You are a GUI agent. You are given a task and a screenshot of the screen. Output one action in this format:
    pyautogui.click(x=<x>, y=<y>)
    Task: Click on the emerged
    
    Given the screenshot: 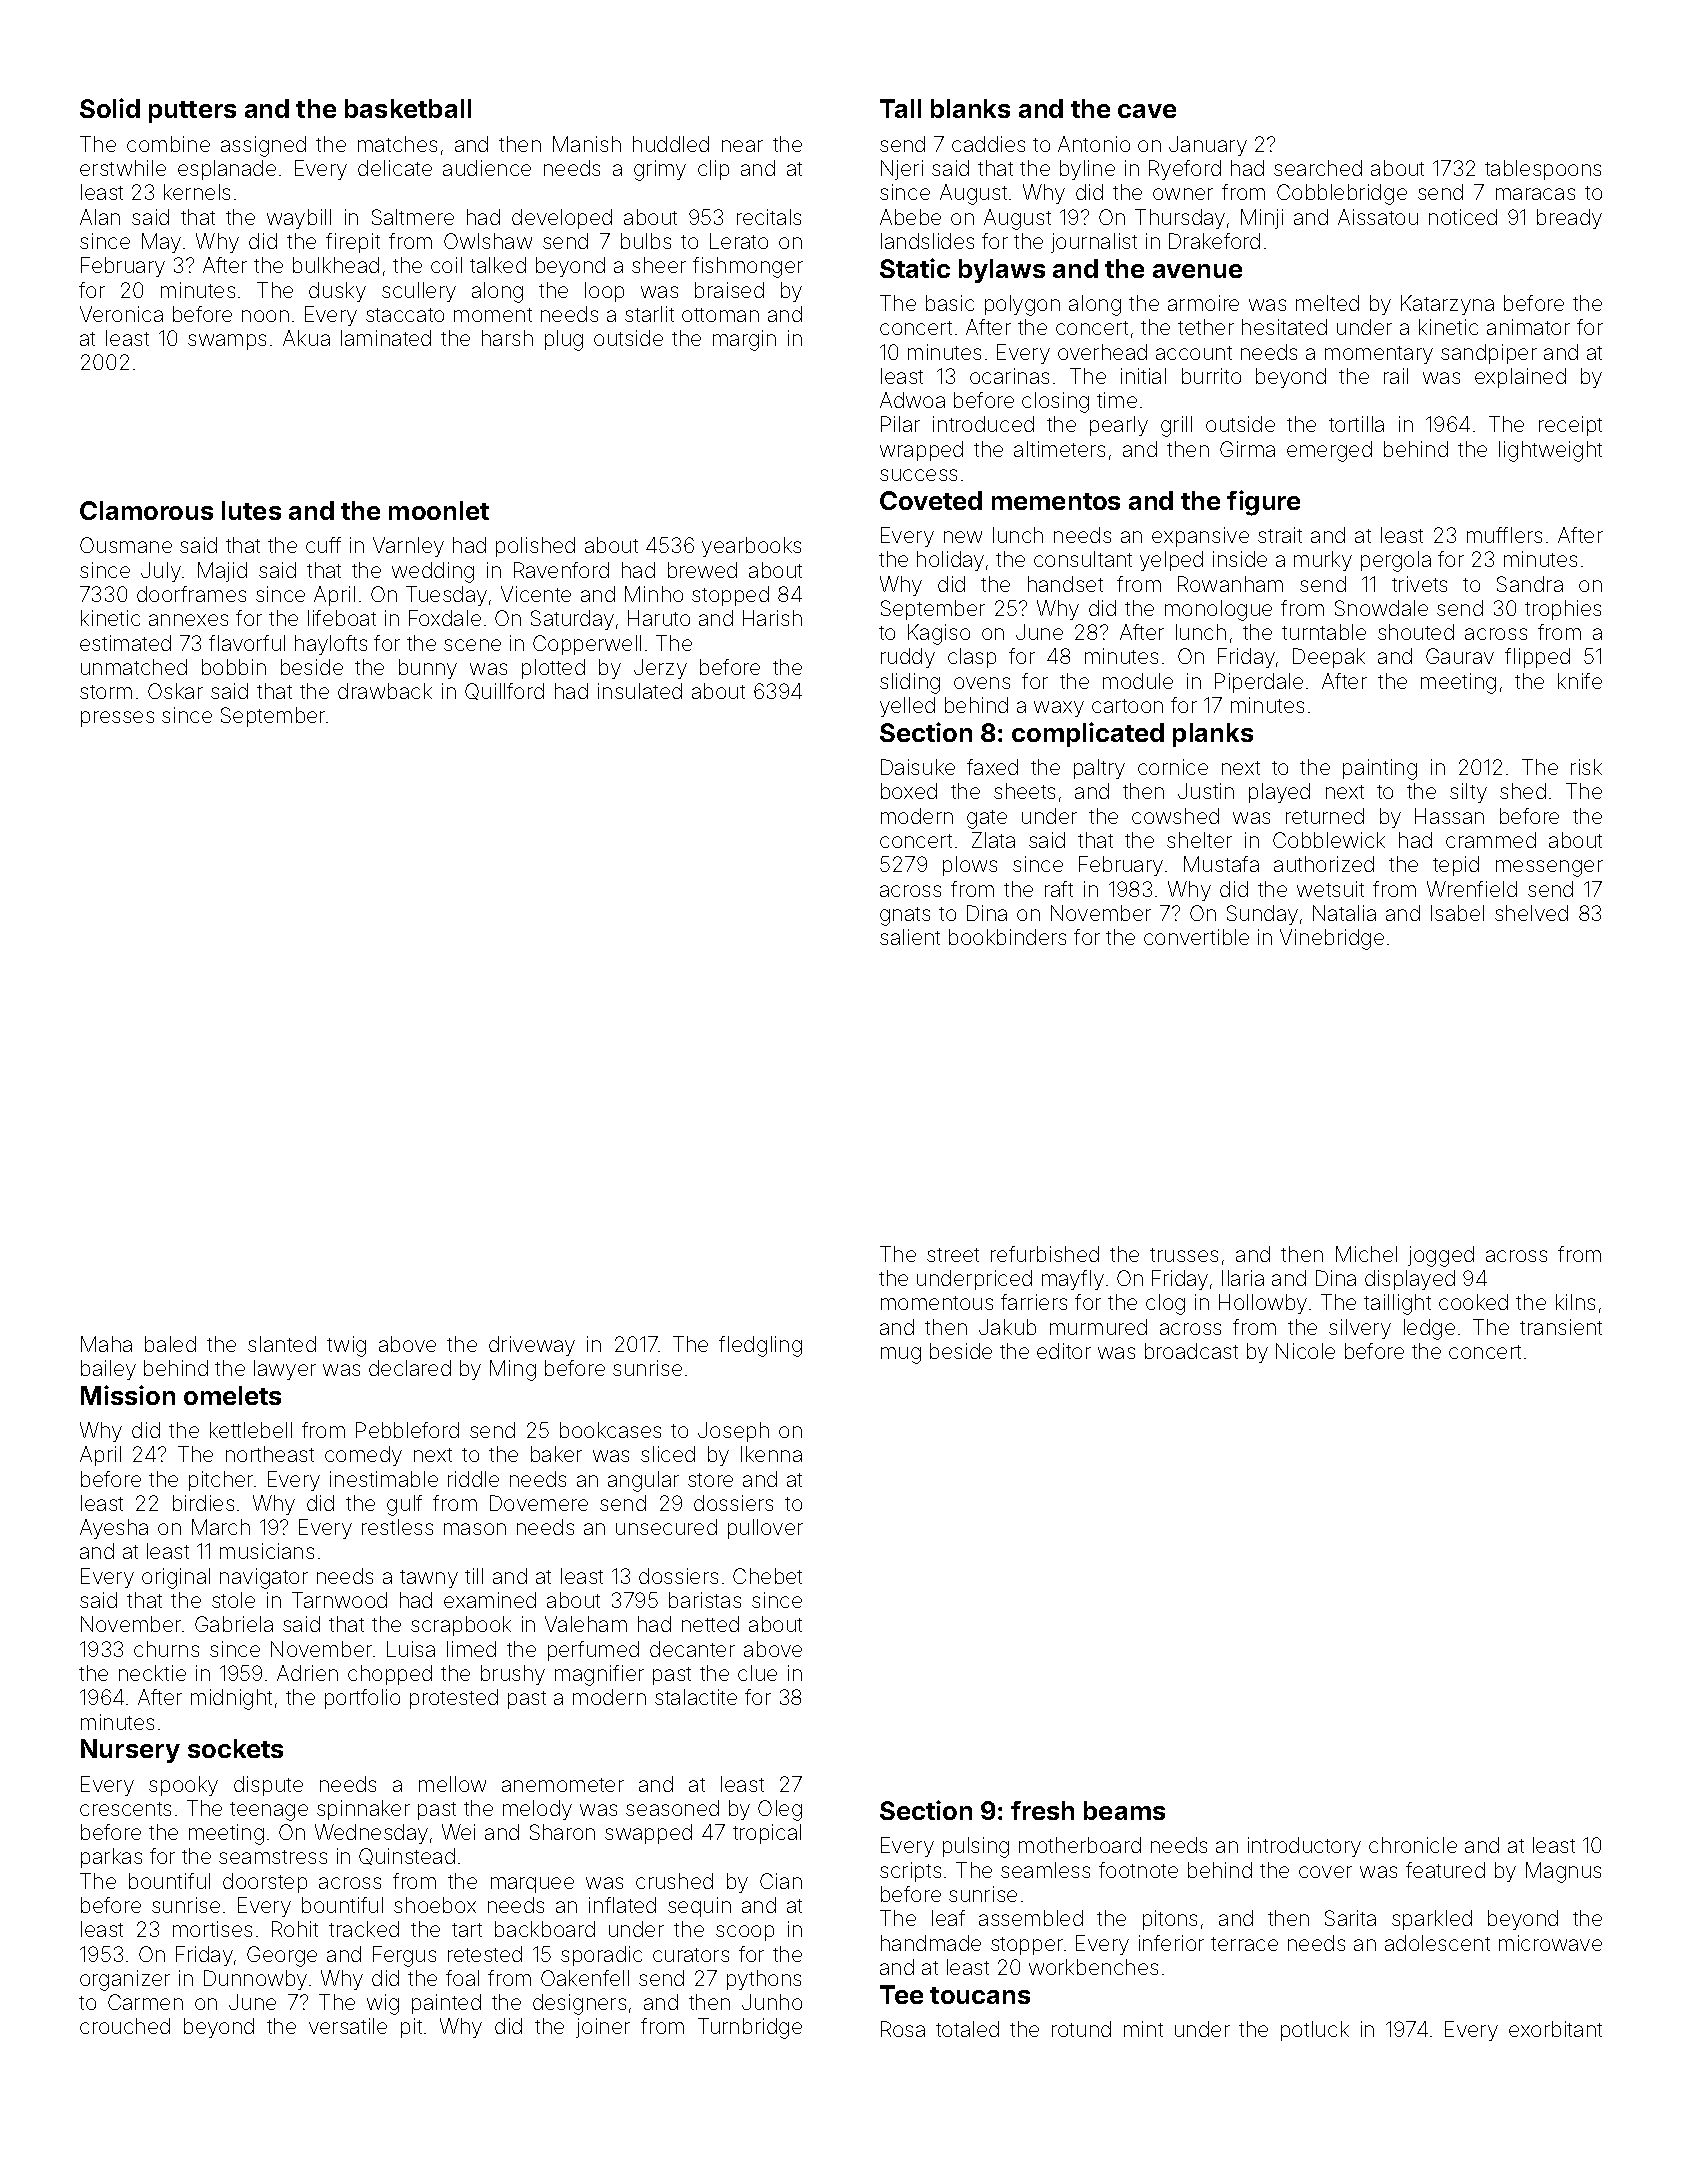 What is the action you would take?
    pyautogui.click(x=1329, y=451)
